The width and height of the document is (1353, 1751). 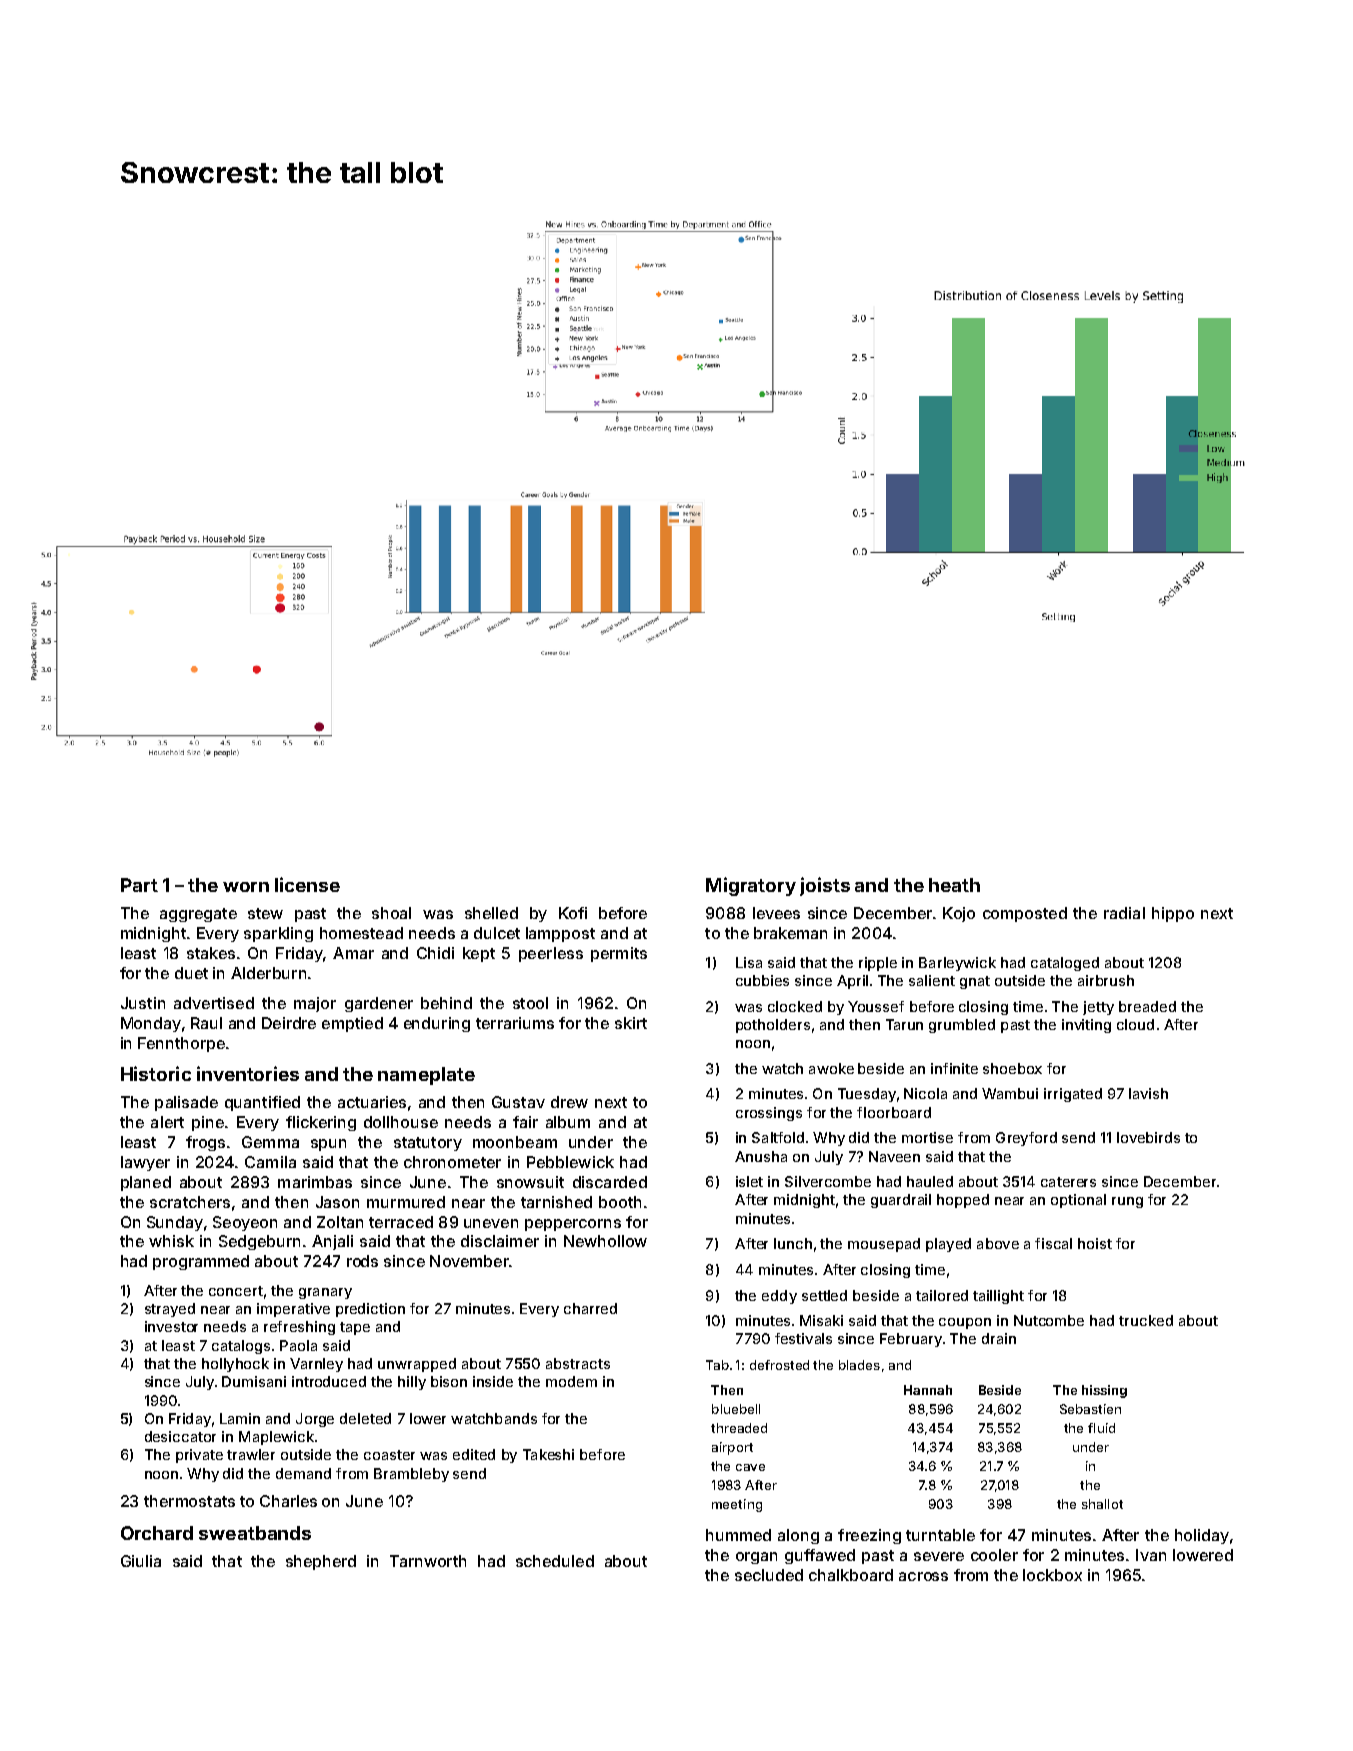 I want to click on skirt, so click(x=631, y=1023).
